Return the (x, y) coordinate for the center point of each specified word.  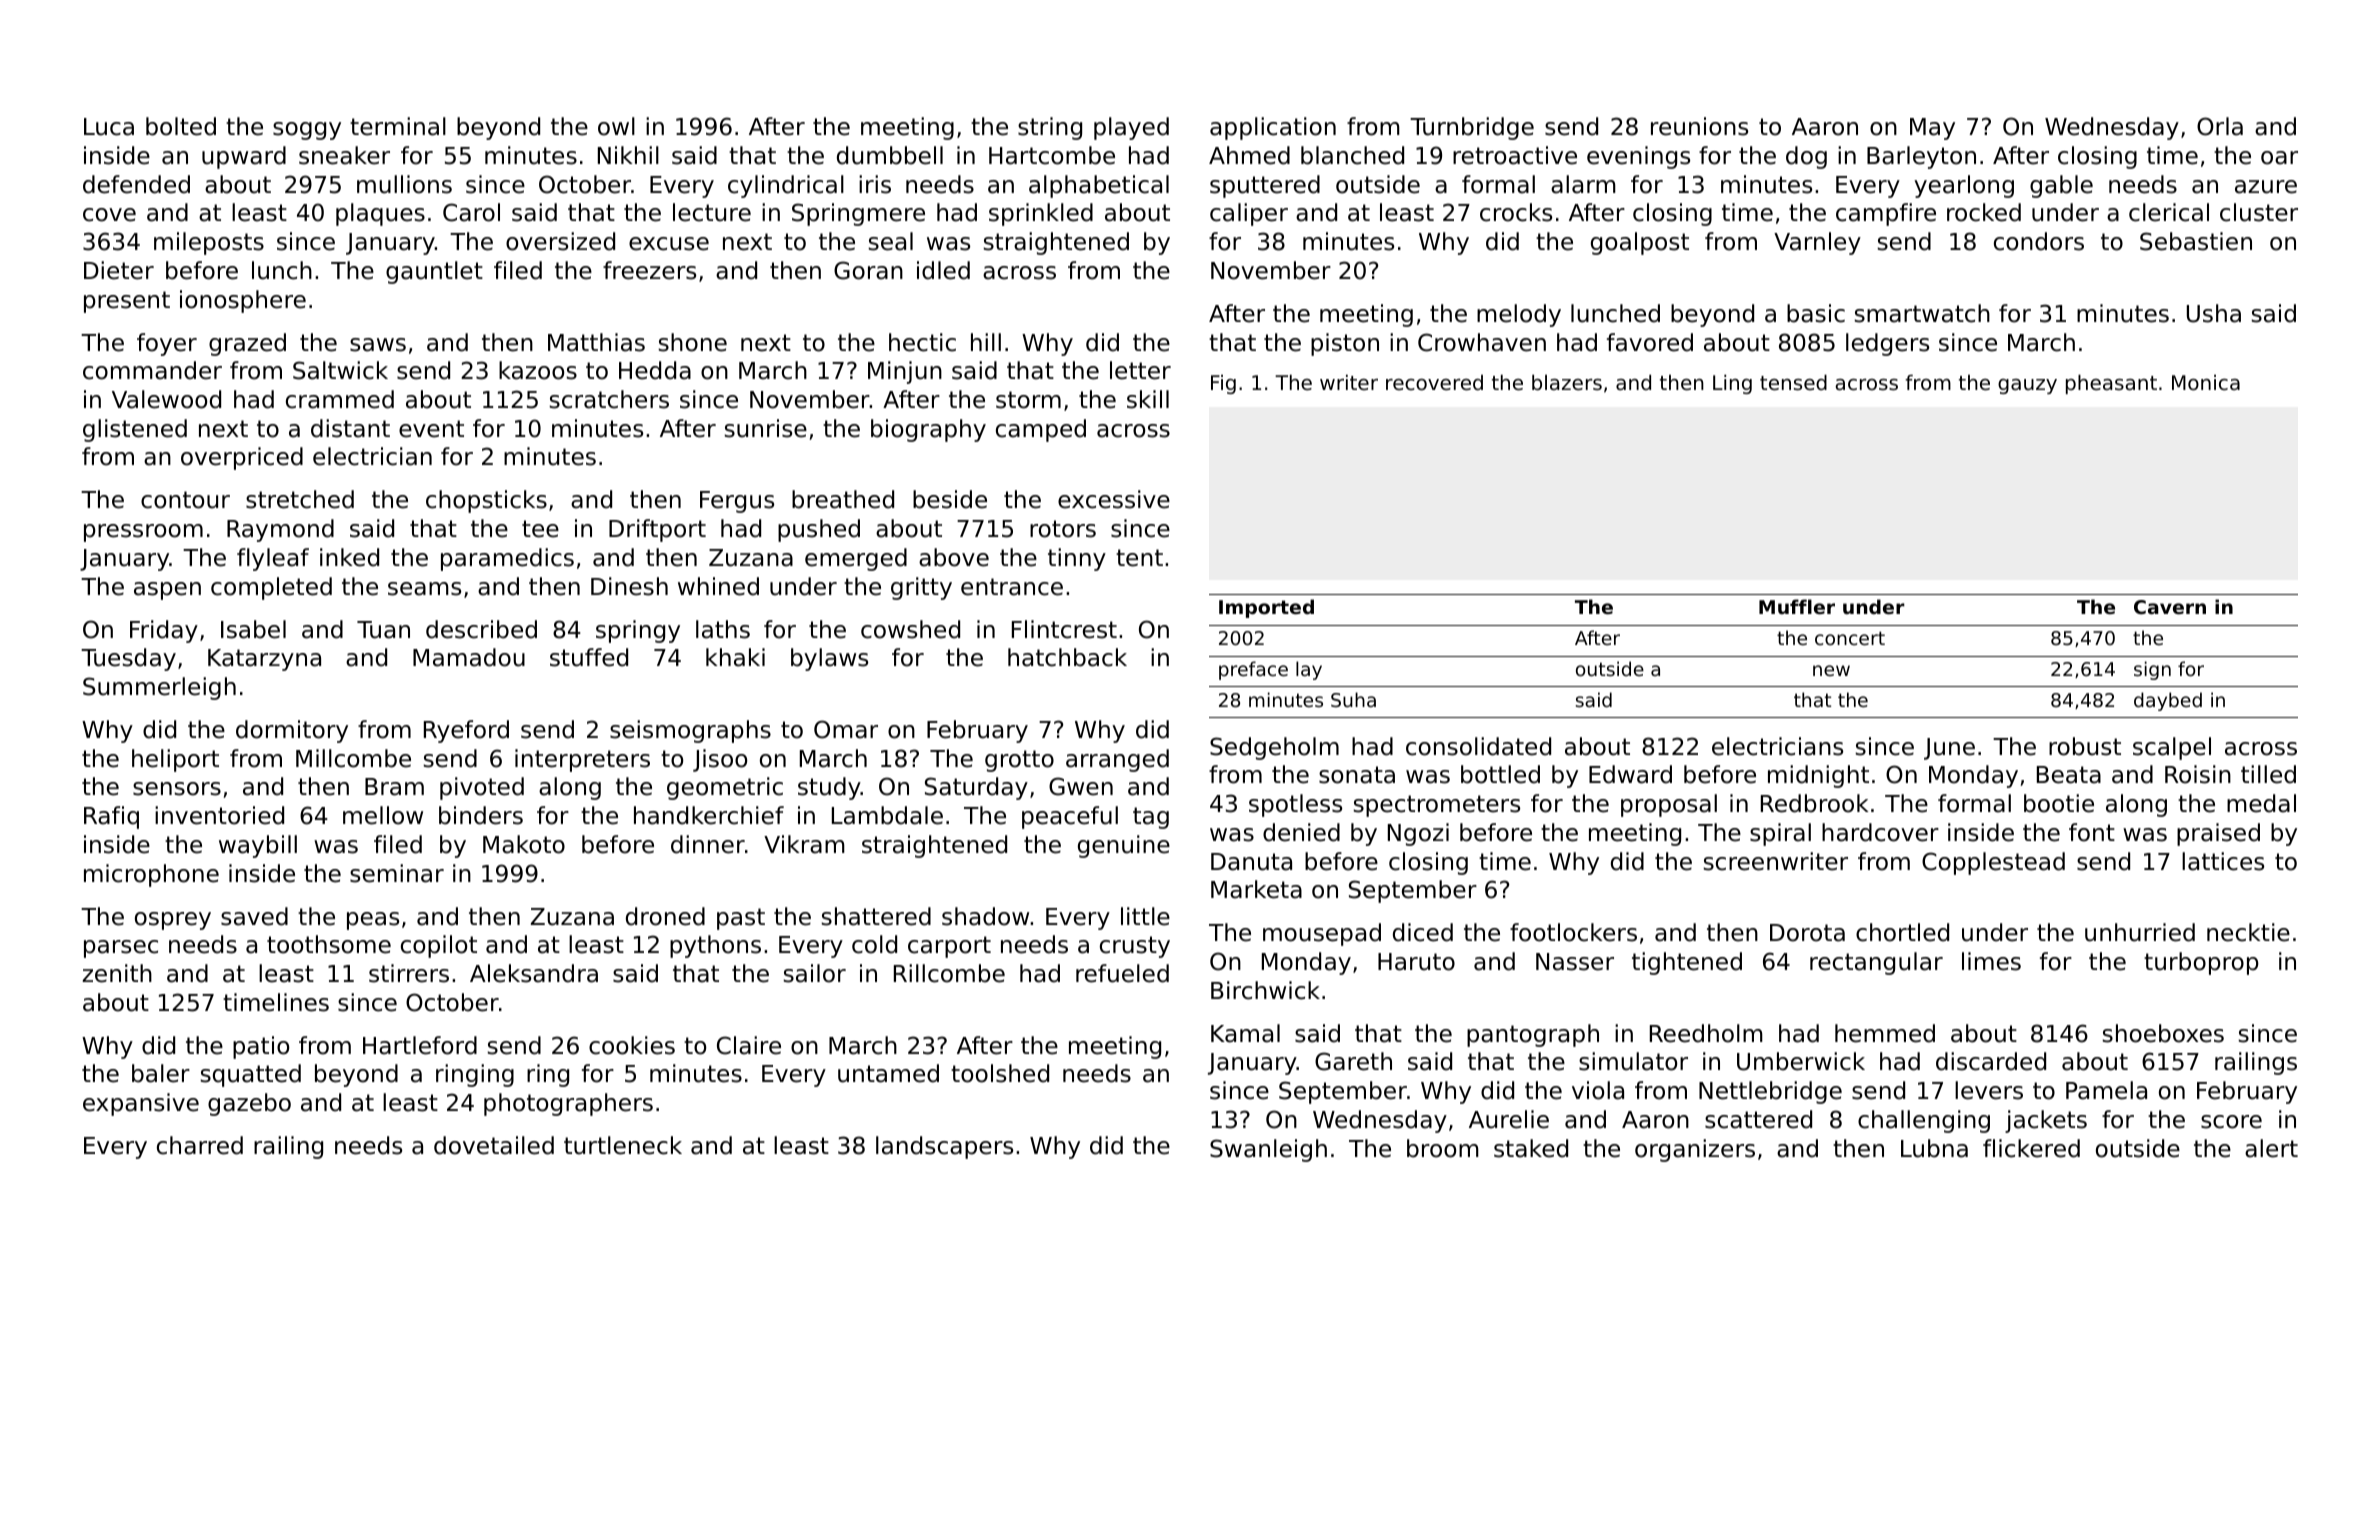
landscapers (944, 1147)
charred (200, 1145)
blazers (1567, 382)
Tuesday (128, 659)
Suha (1353, 699)
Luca (109, 127)
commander (152, 370)
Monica (2206, 383)
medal (2261, 803)
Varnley (1817, 243)
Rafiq (111, 817)
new (1831, 670)
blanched (1352, 155)
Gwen (1081, 786)
